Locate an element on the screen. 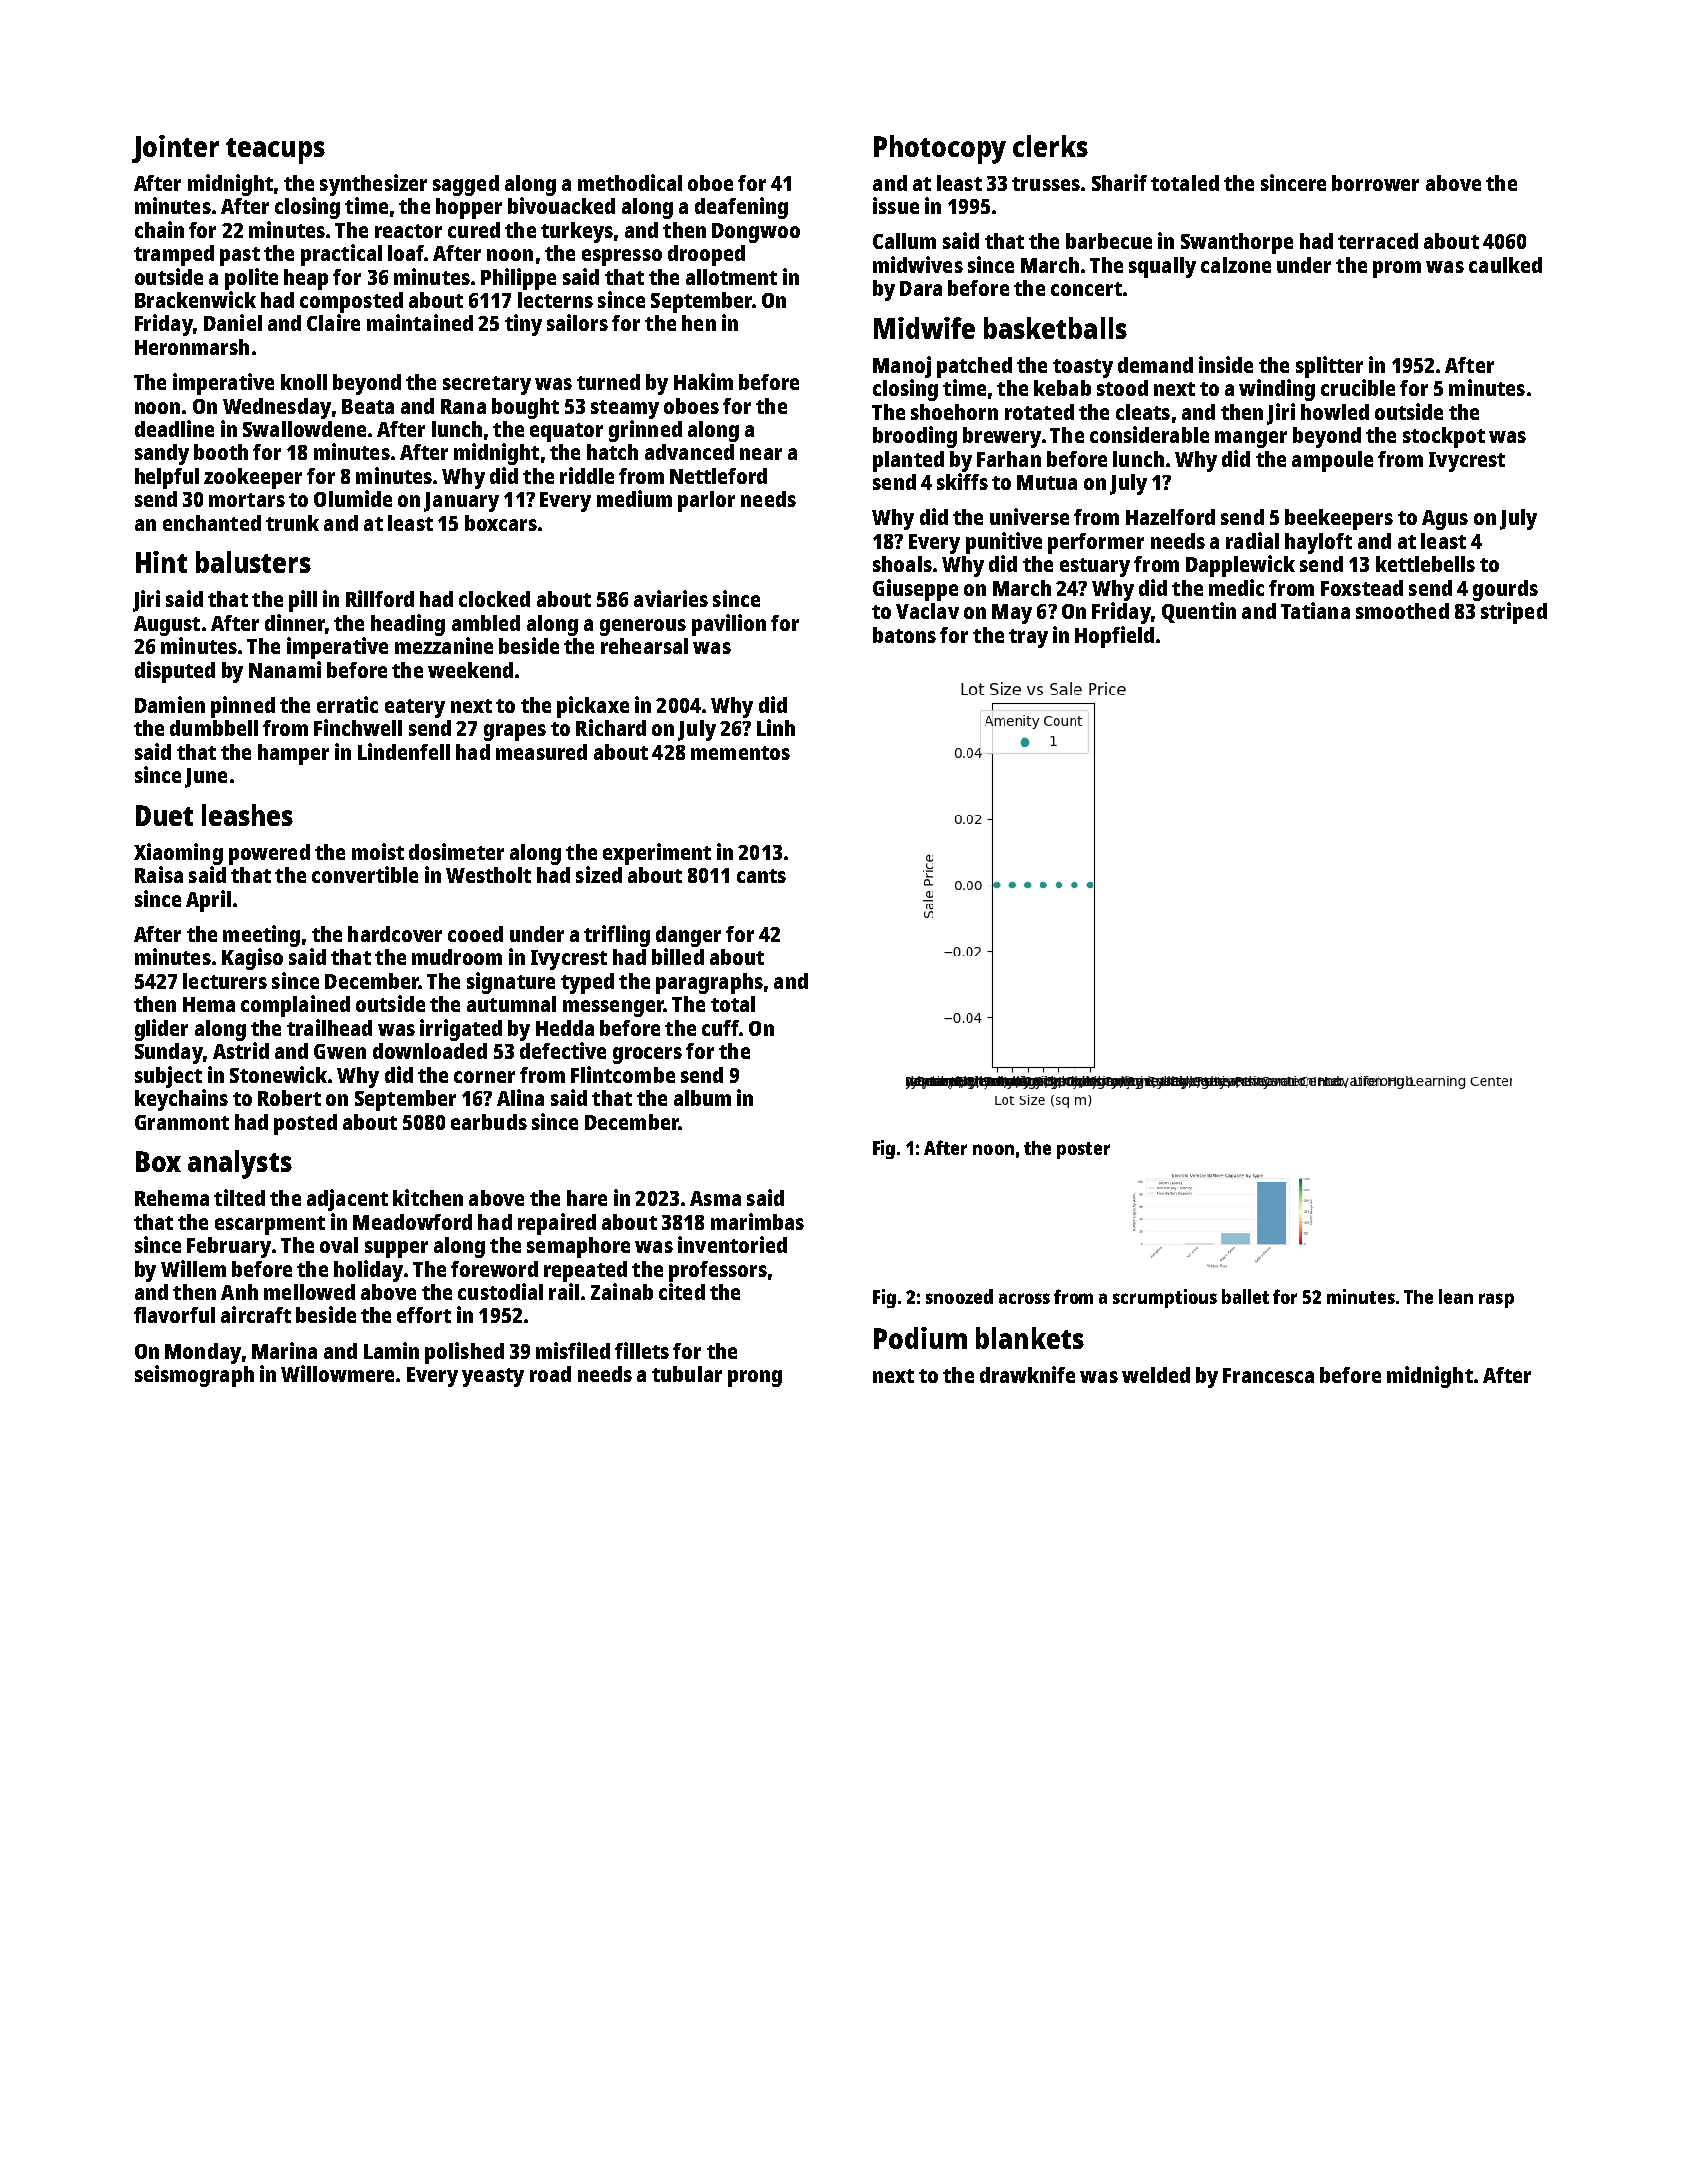  trunk is located at coordinates (292, 523).
